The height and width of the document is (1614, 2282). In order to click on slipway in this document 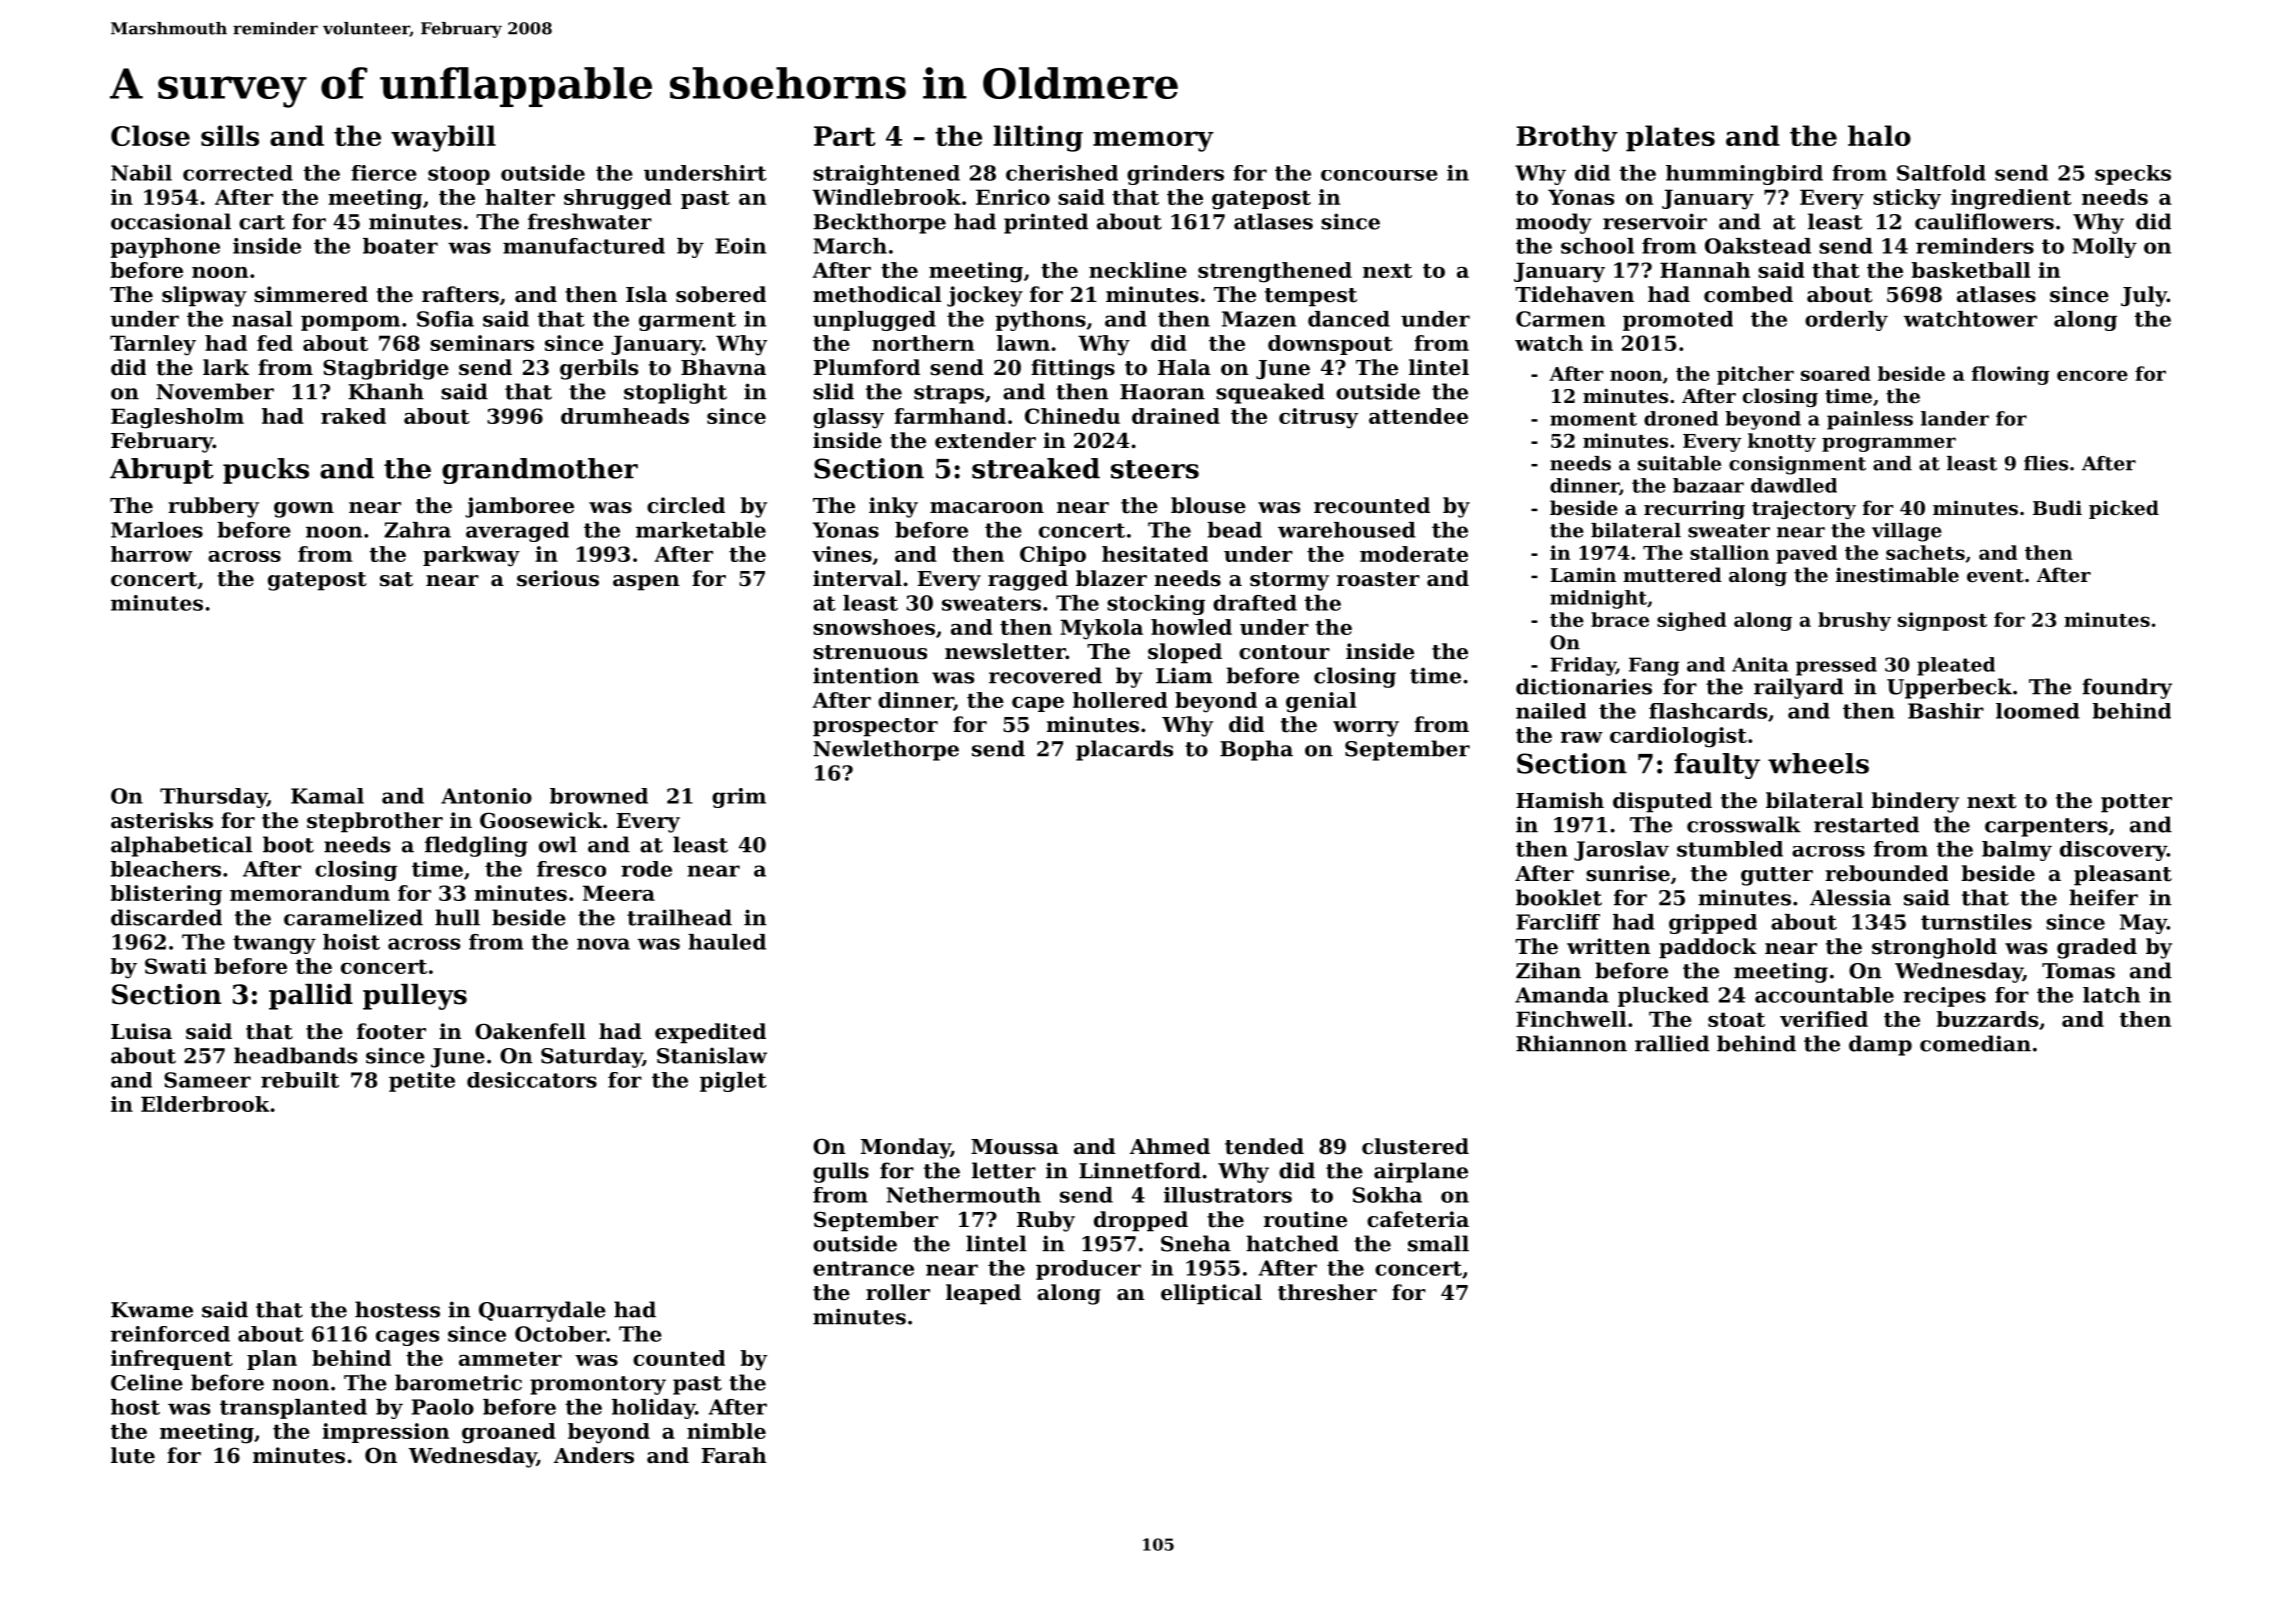, I will do `click(204, 296)`.
